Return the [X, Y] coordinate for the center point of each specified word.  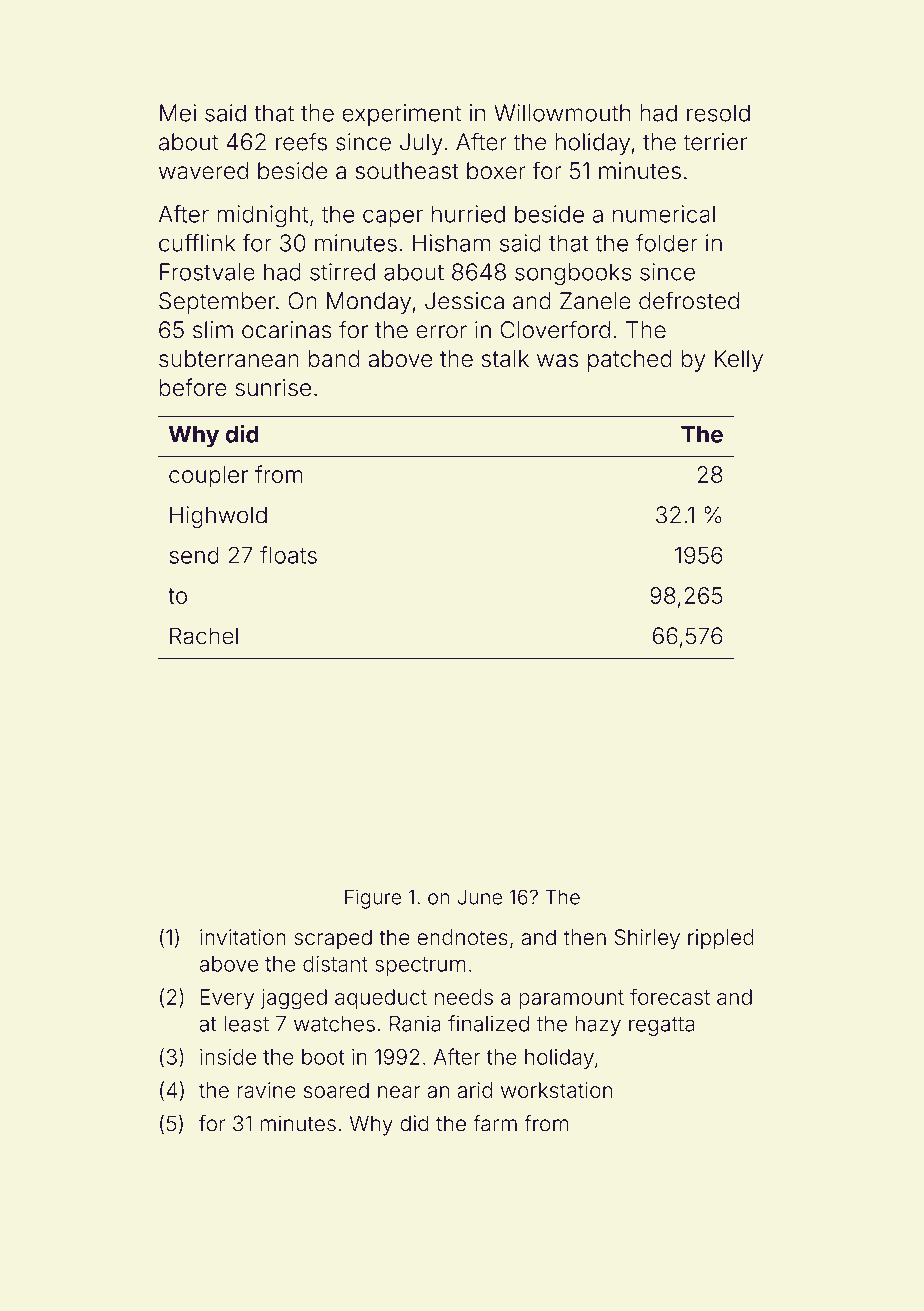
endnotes [462, 937]
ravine [266, 1090]
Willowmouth [562, 113]
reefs [301, 141]
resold [718, 113]
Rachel [204, 636]
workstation [557, 1090]
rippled [721, 939]
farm [495, 1123]
